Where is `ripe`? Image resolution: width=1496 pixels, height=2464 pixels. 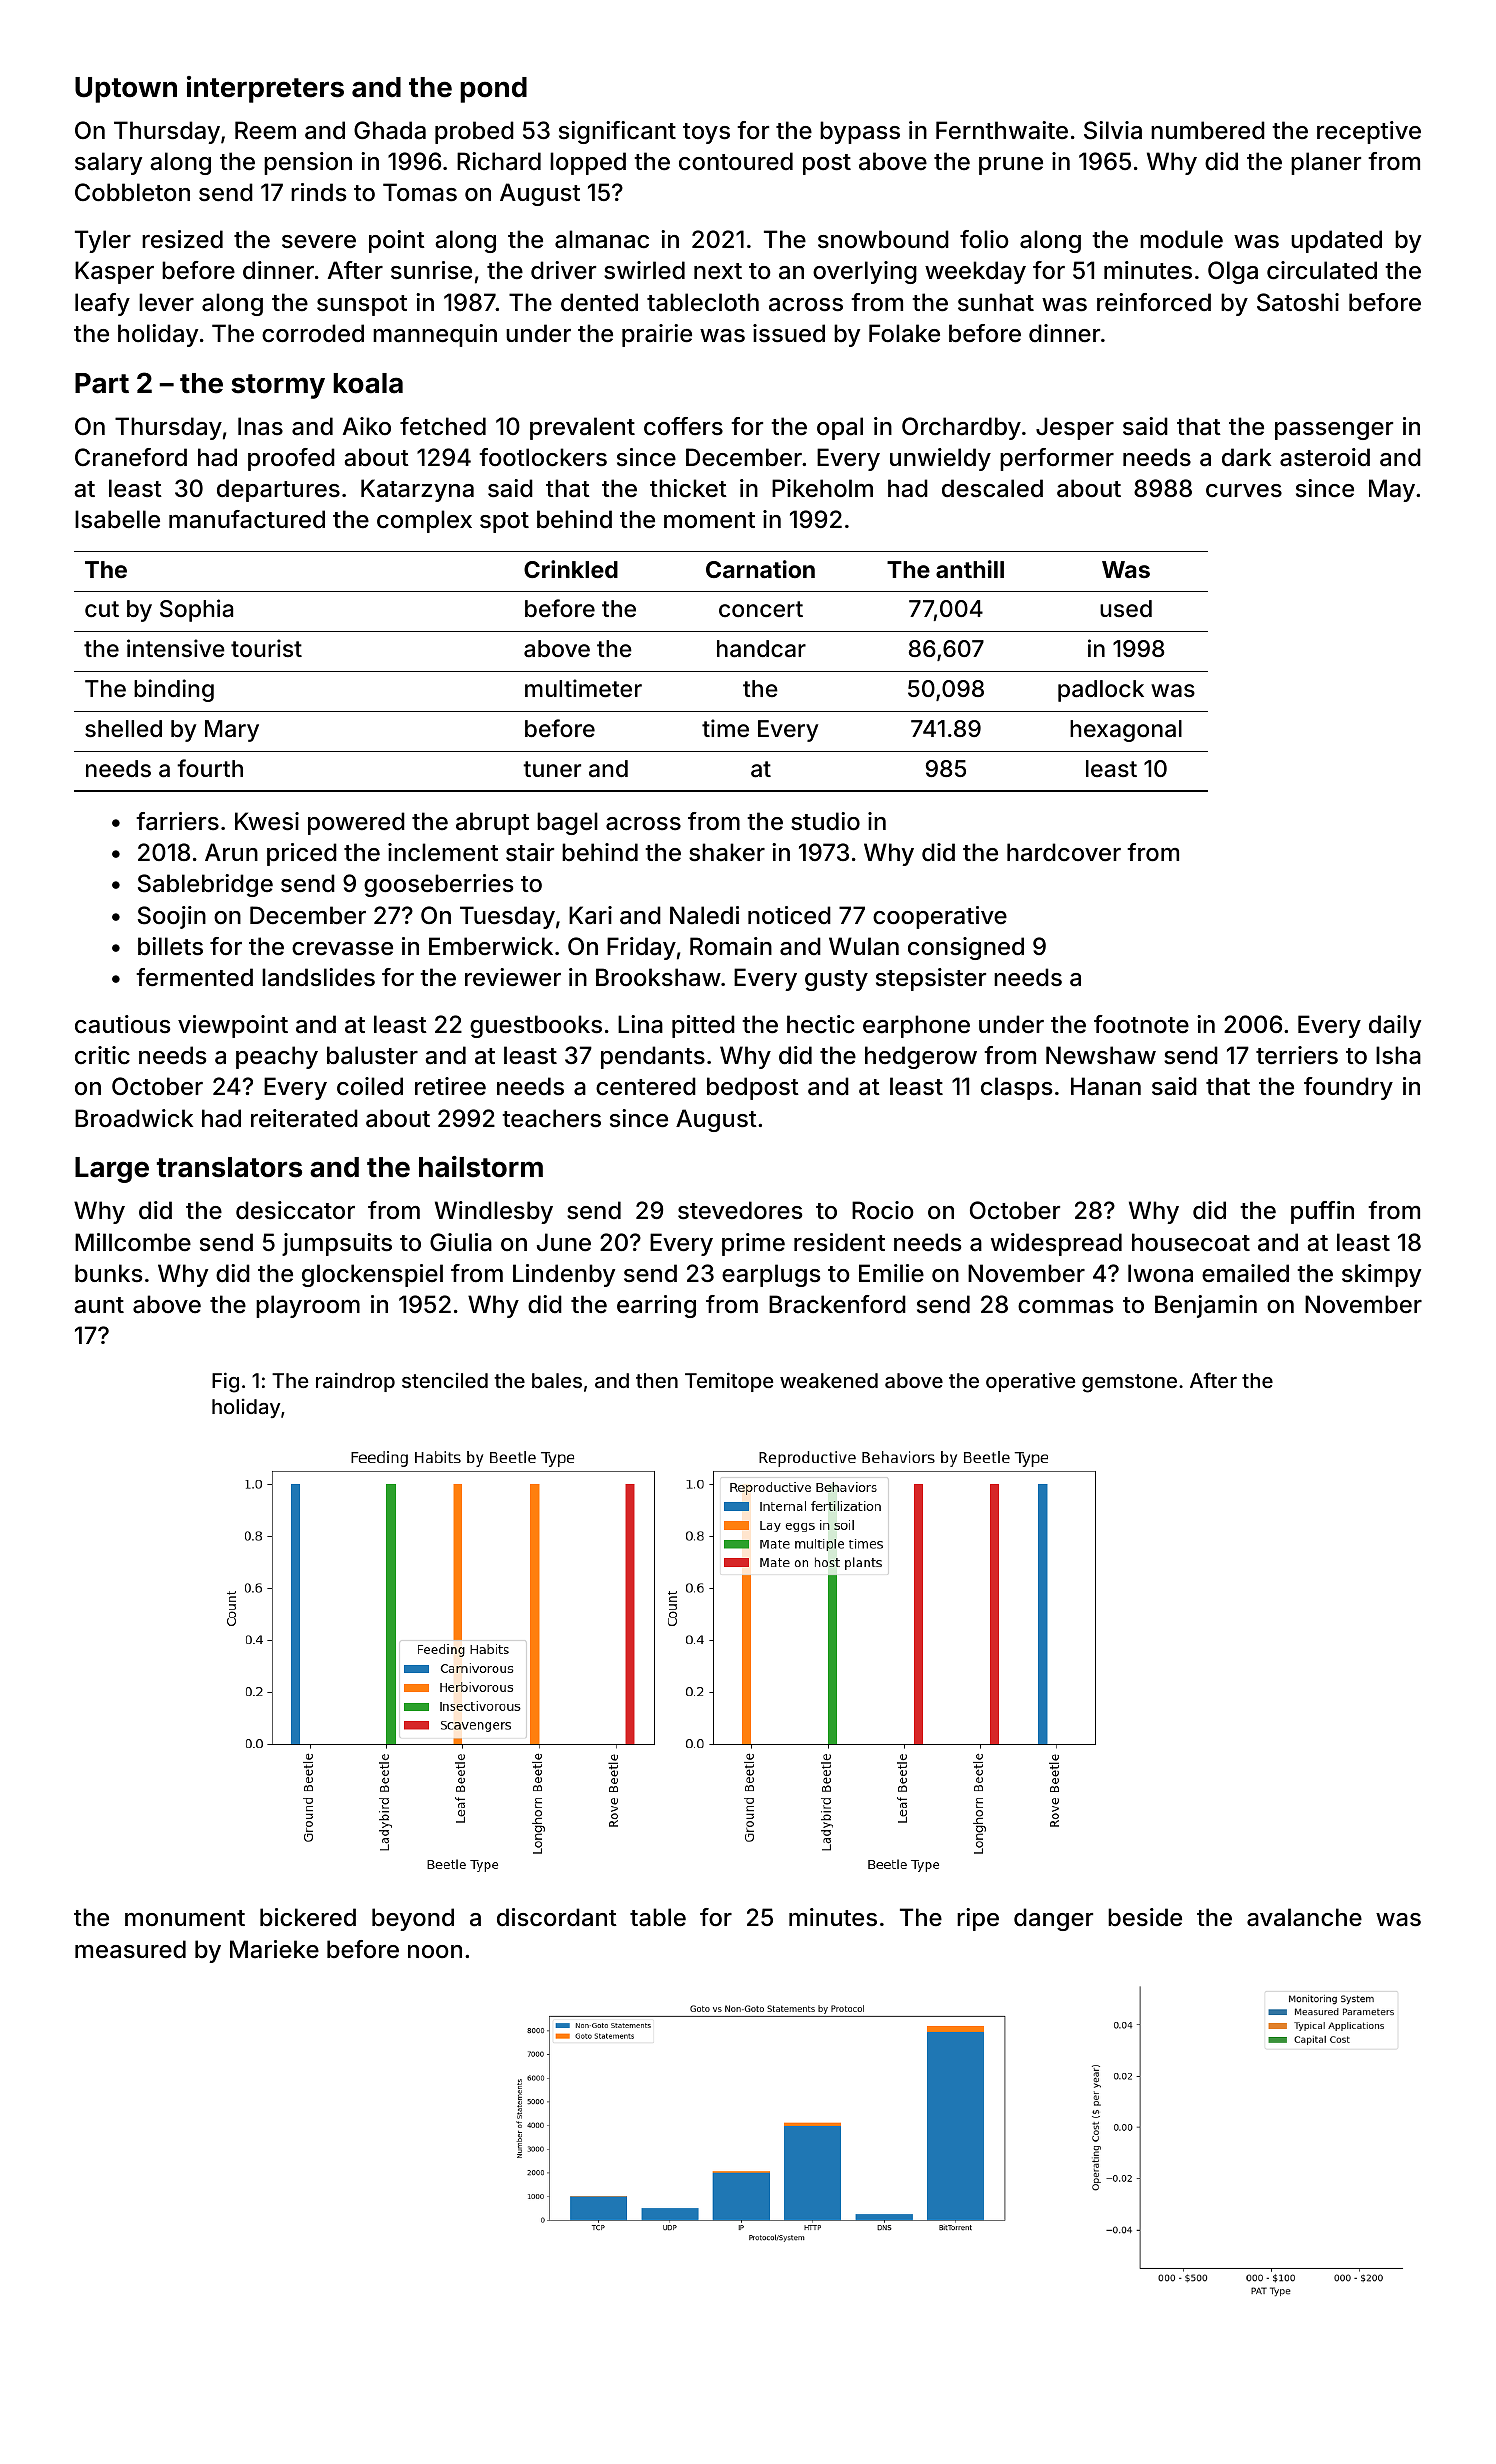 ripe is located at coordinates (978, 1919).
